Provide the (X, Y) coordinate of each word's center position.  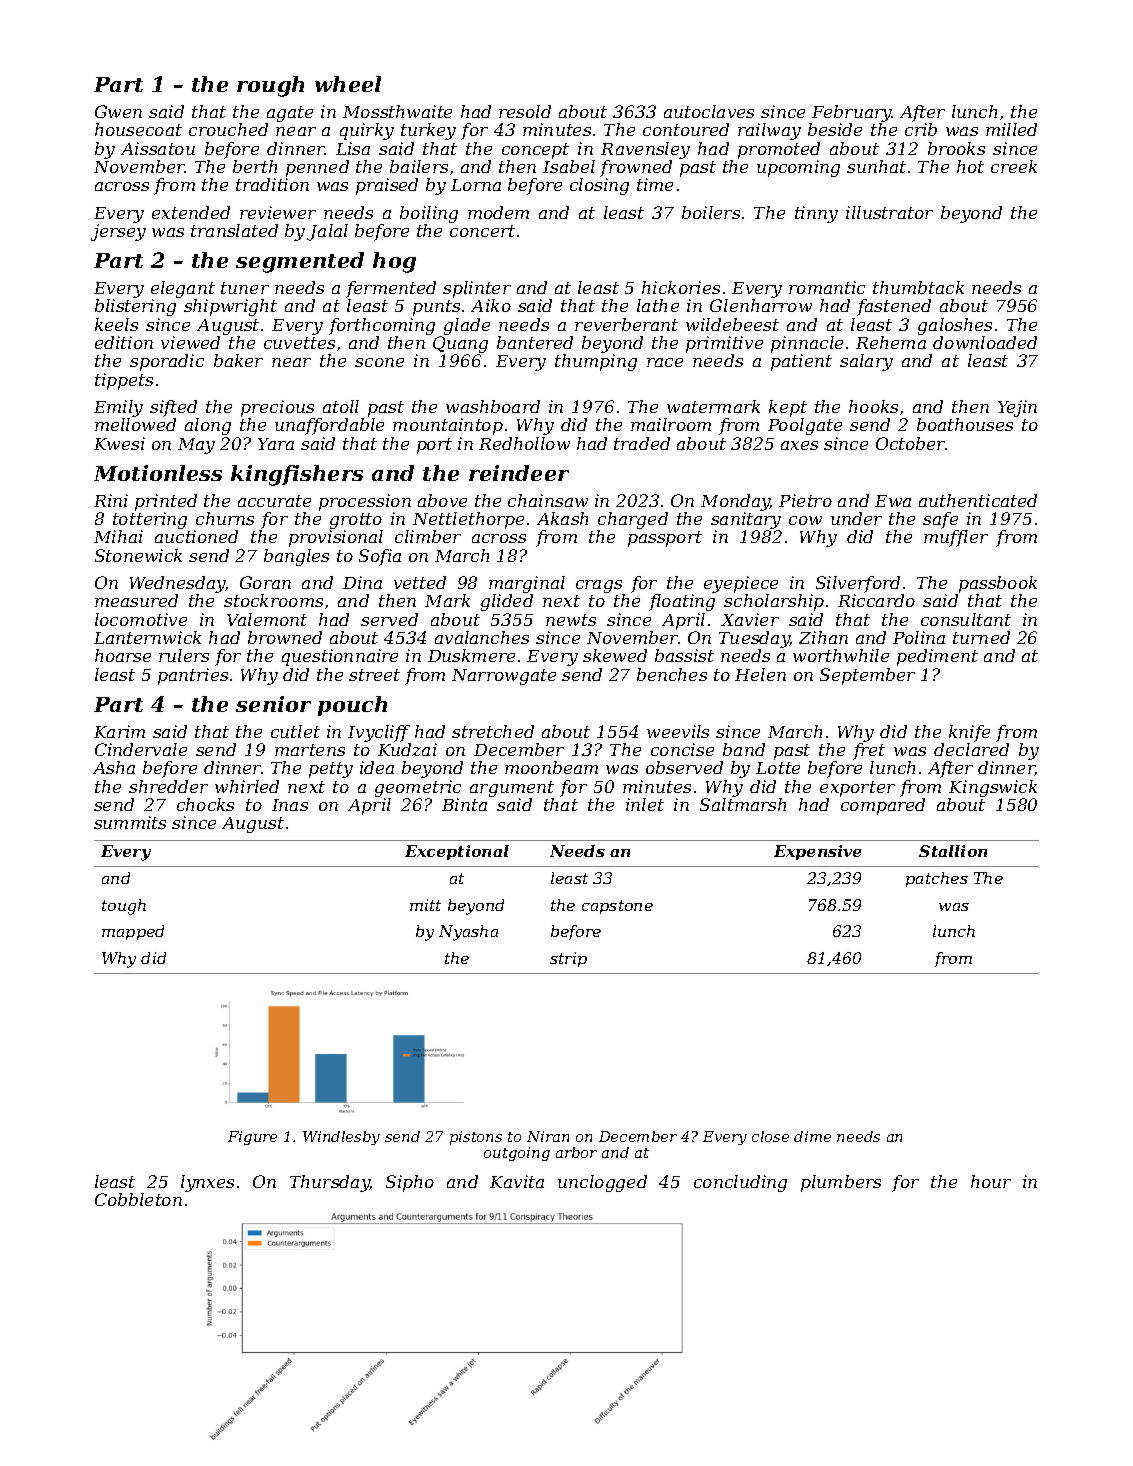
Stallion (953, 851)
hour (991, 1181)
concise (682, 749)
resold (525, 111)
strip (568, 959)
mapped (133, 932)
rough (270, 86)
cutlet (295, 731)
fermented (391, 289)
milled (1011, 129)
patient (801, 362)
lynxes (207, 1183)
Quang (460, 344)
